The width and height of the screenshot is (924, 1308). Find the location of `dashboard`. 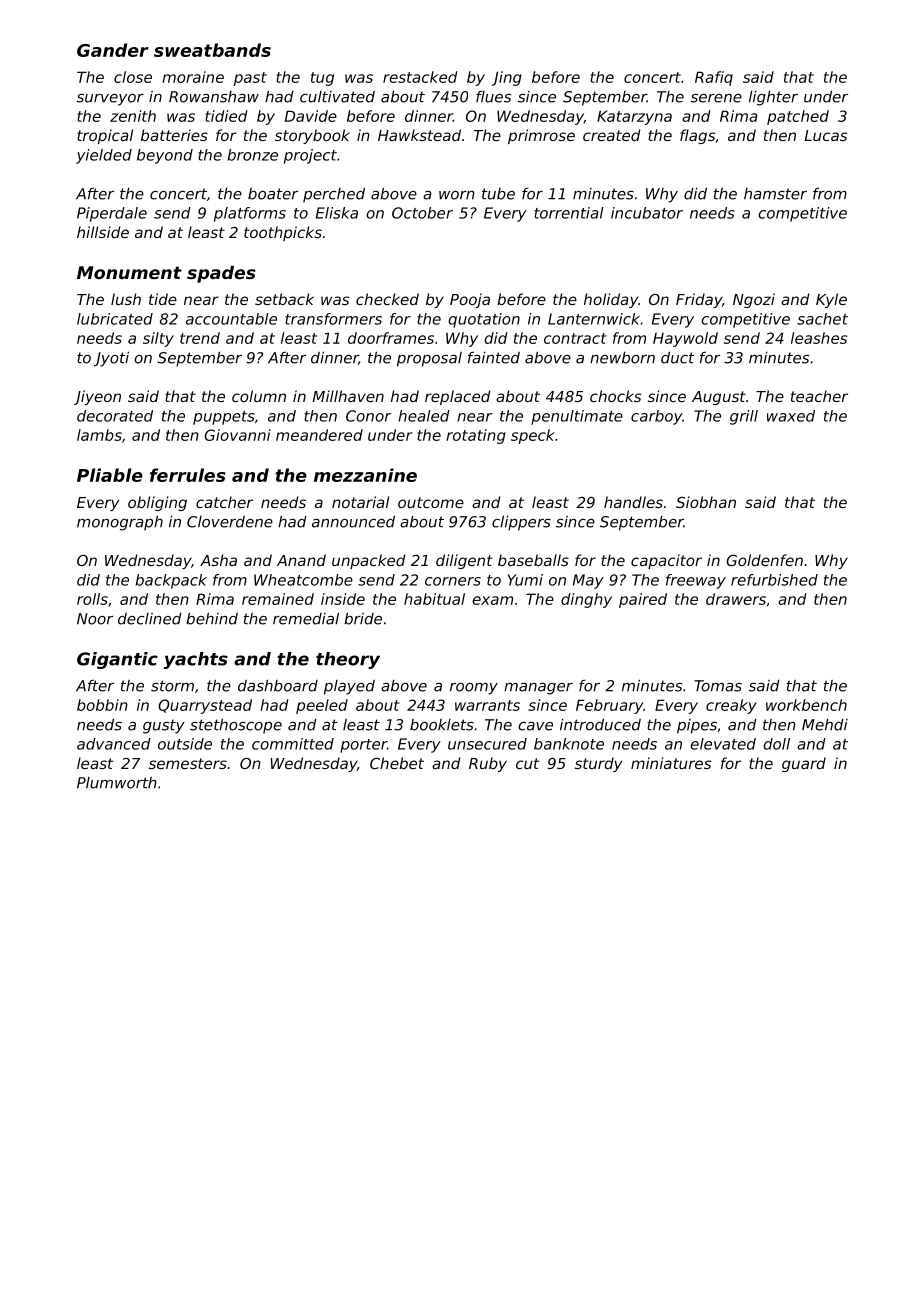

dashboard is located at coordinates (278, 685).
